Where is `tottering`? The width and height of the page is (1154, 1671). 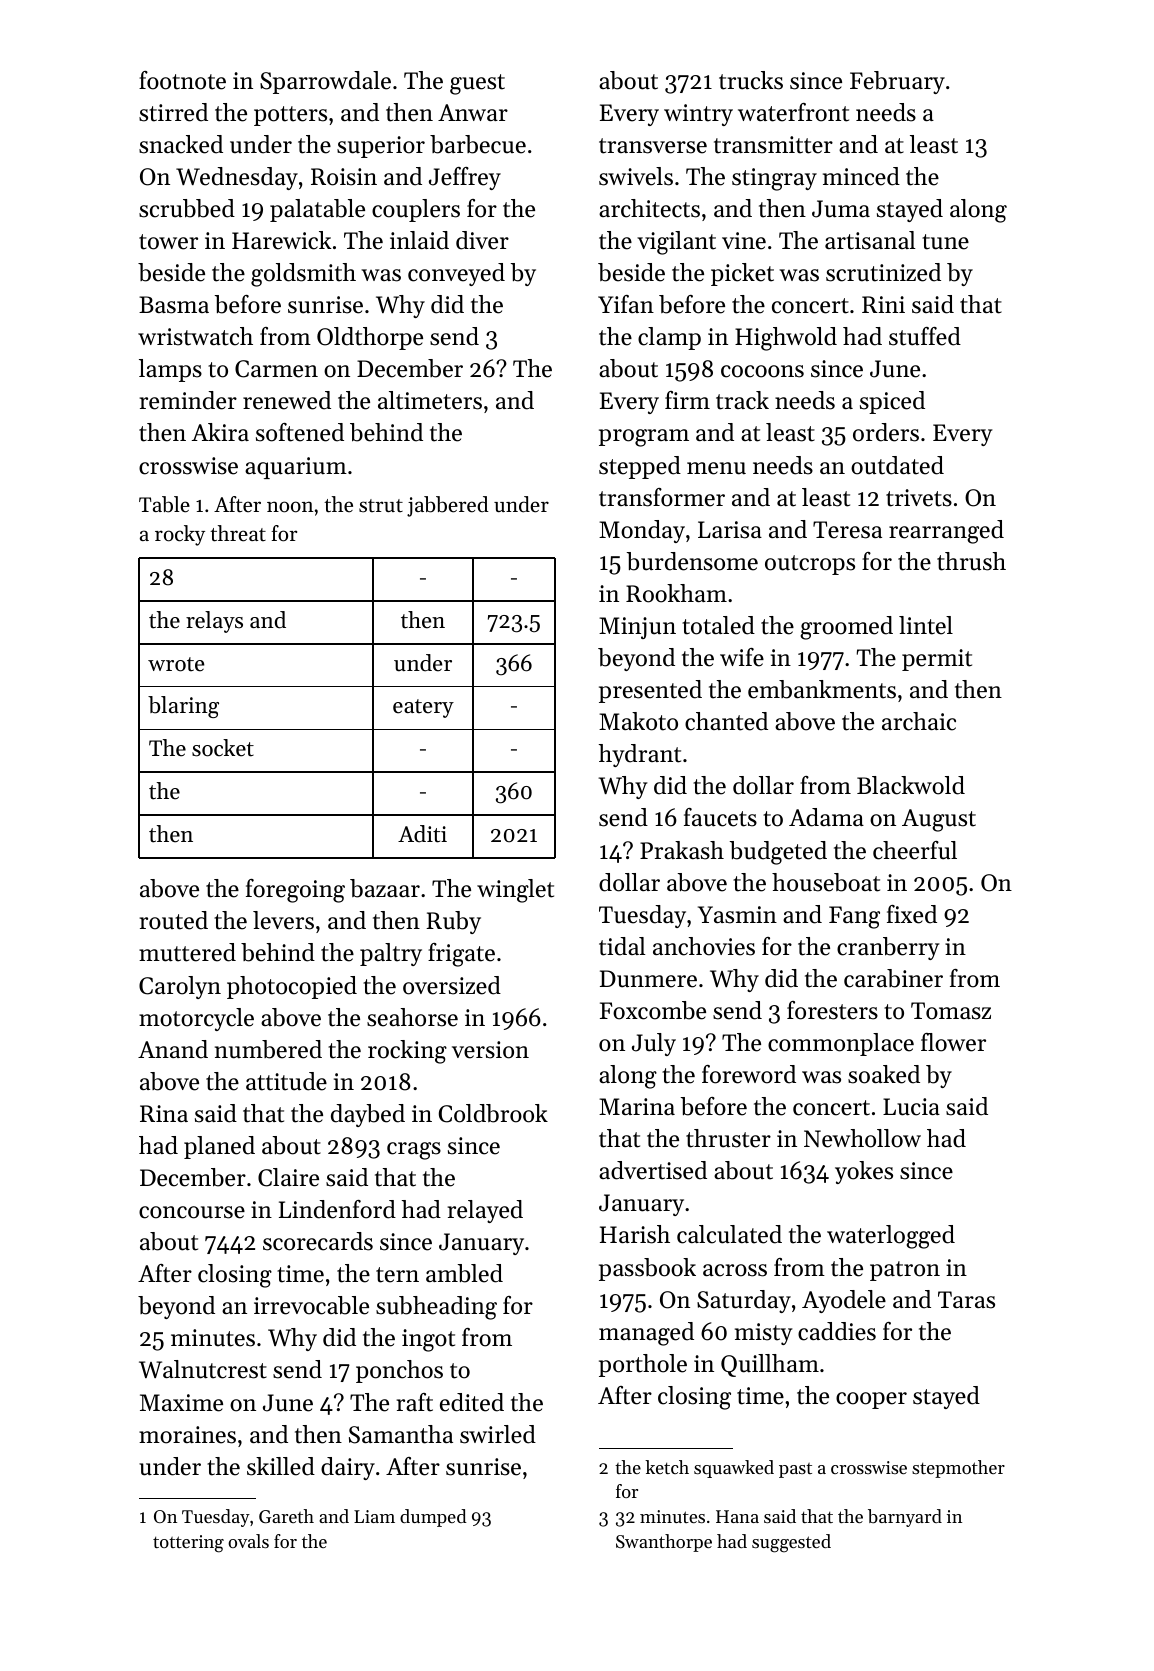 tottering is located at coordinates (188, 1544).
